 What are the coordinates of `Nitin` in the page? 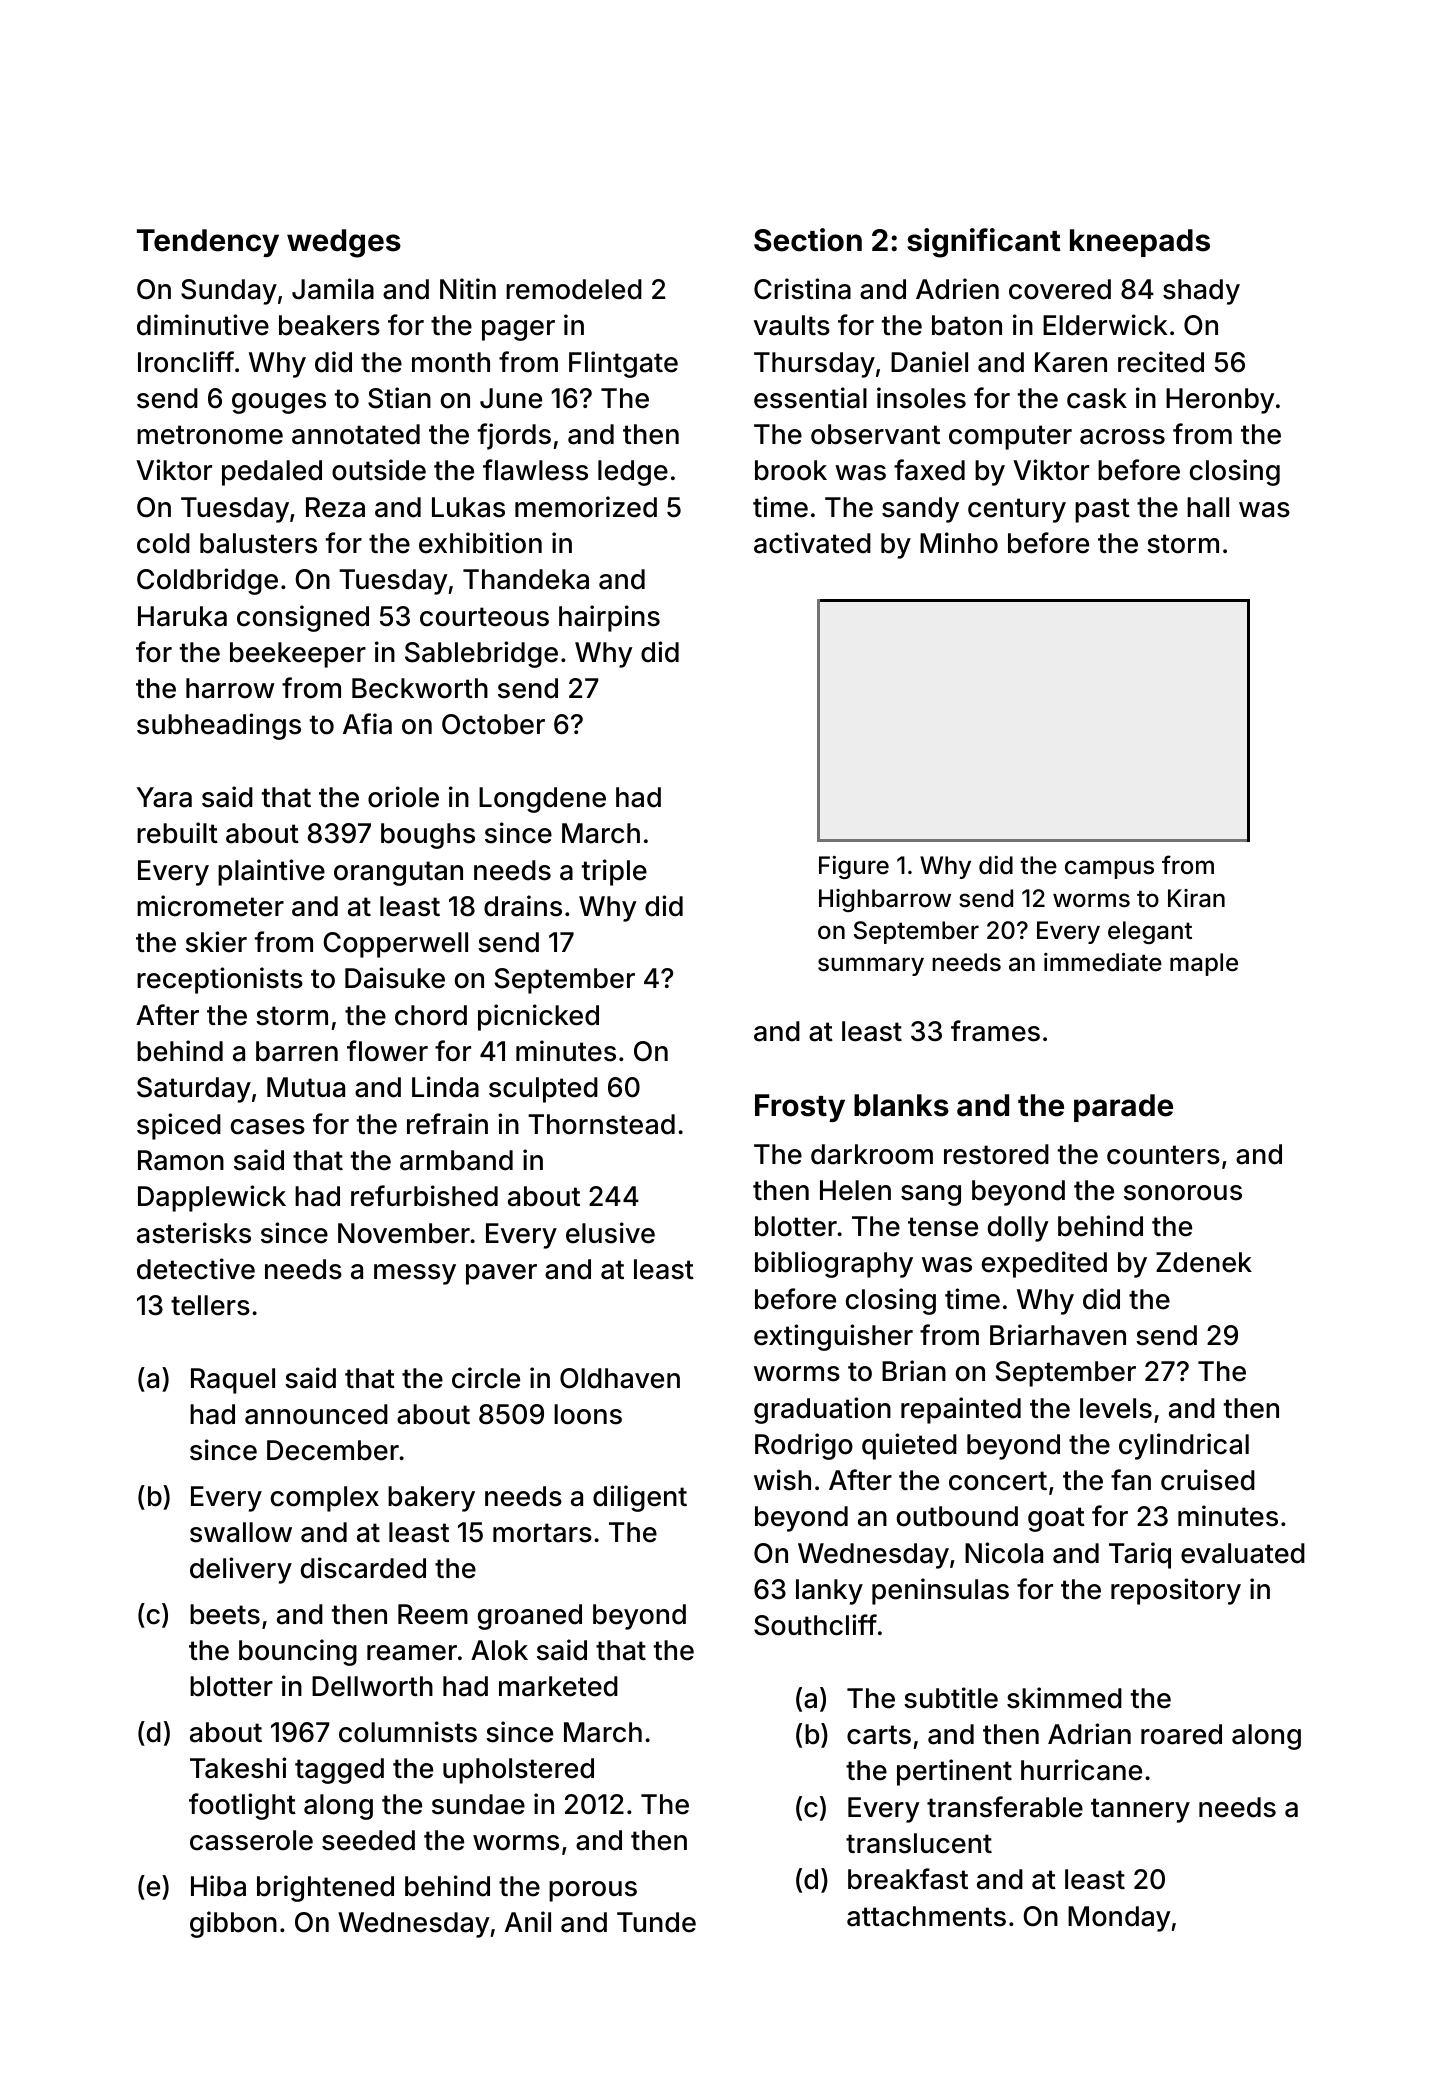 It's located at (468, 288).
